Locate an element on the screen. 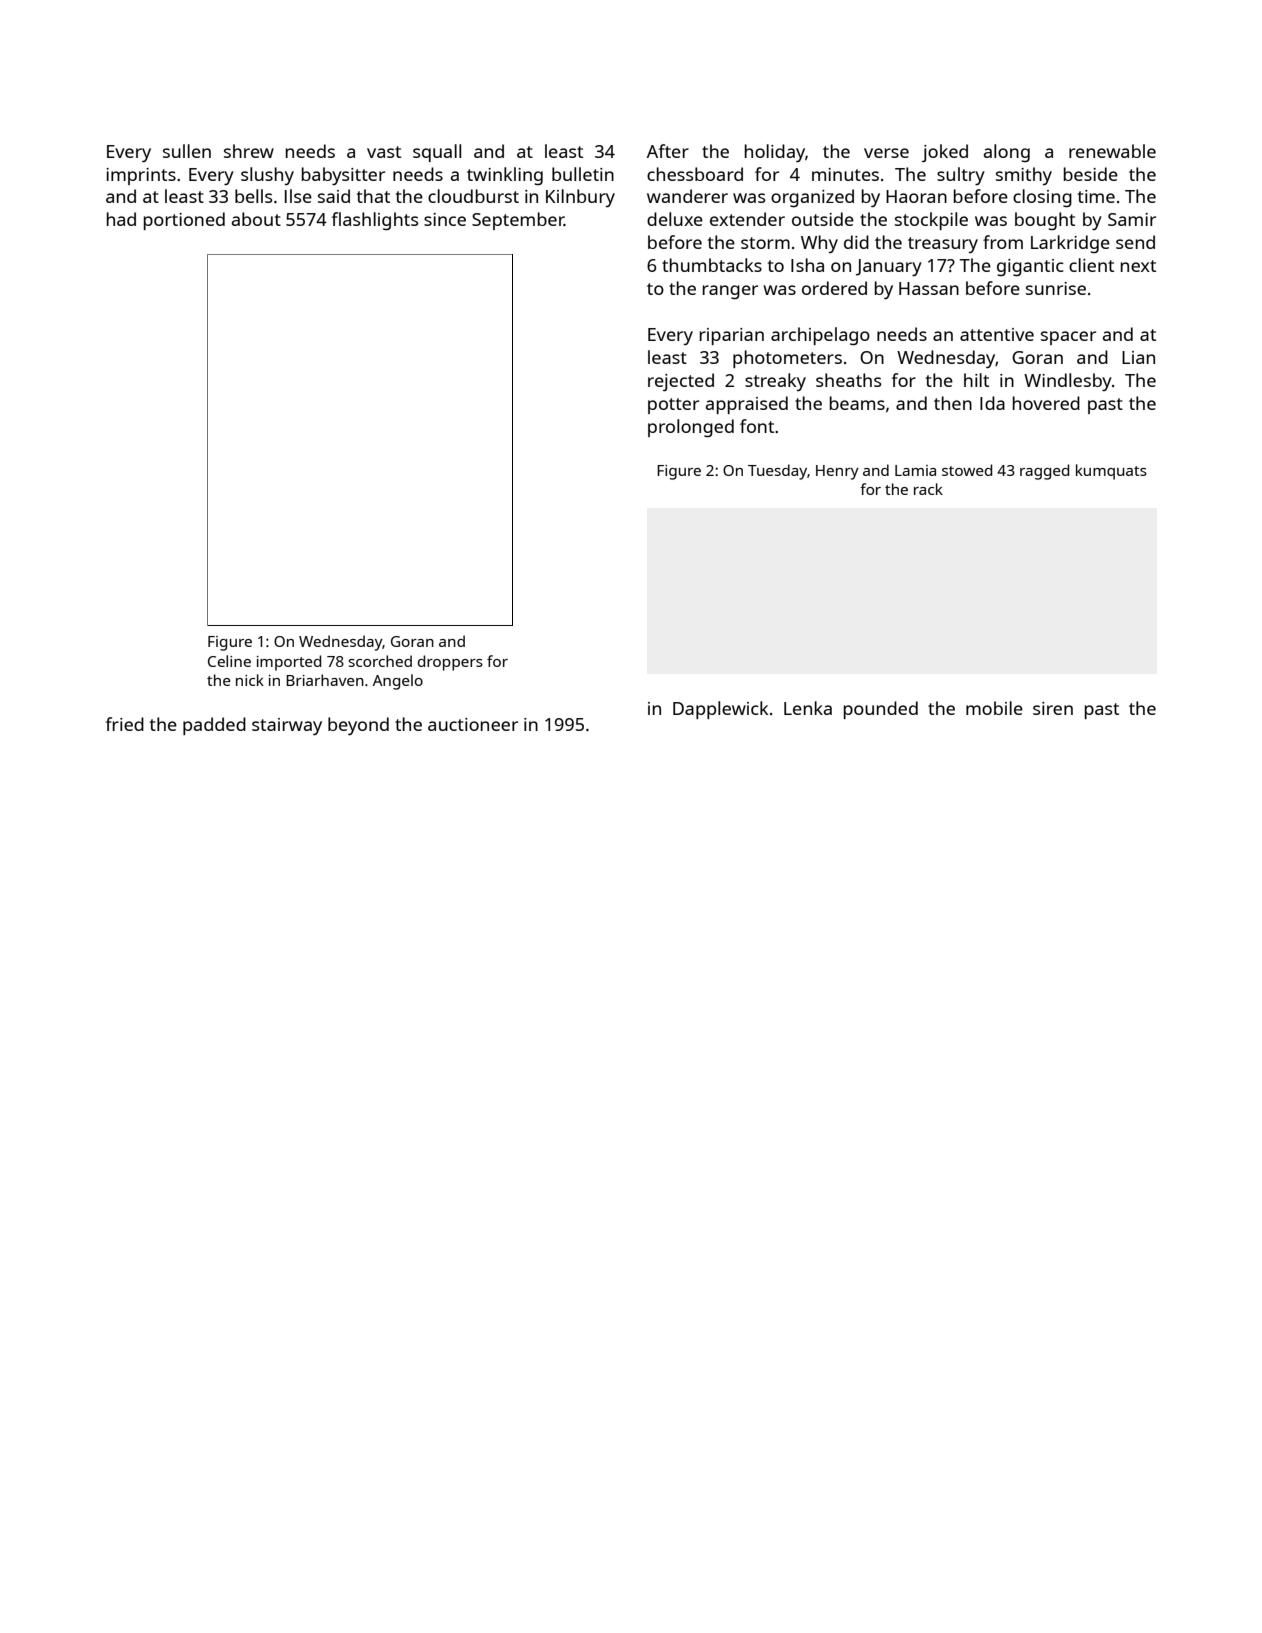 This screenshot has width=1262, height=1633. Briarhaven is located at coordinates (325, 680).
